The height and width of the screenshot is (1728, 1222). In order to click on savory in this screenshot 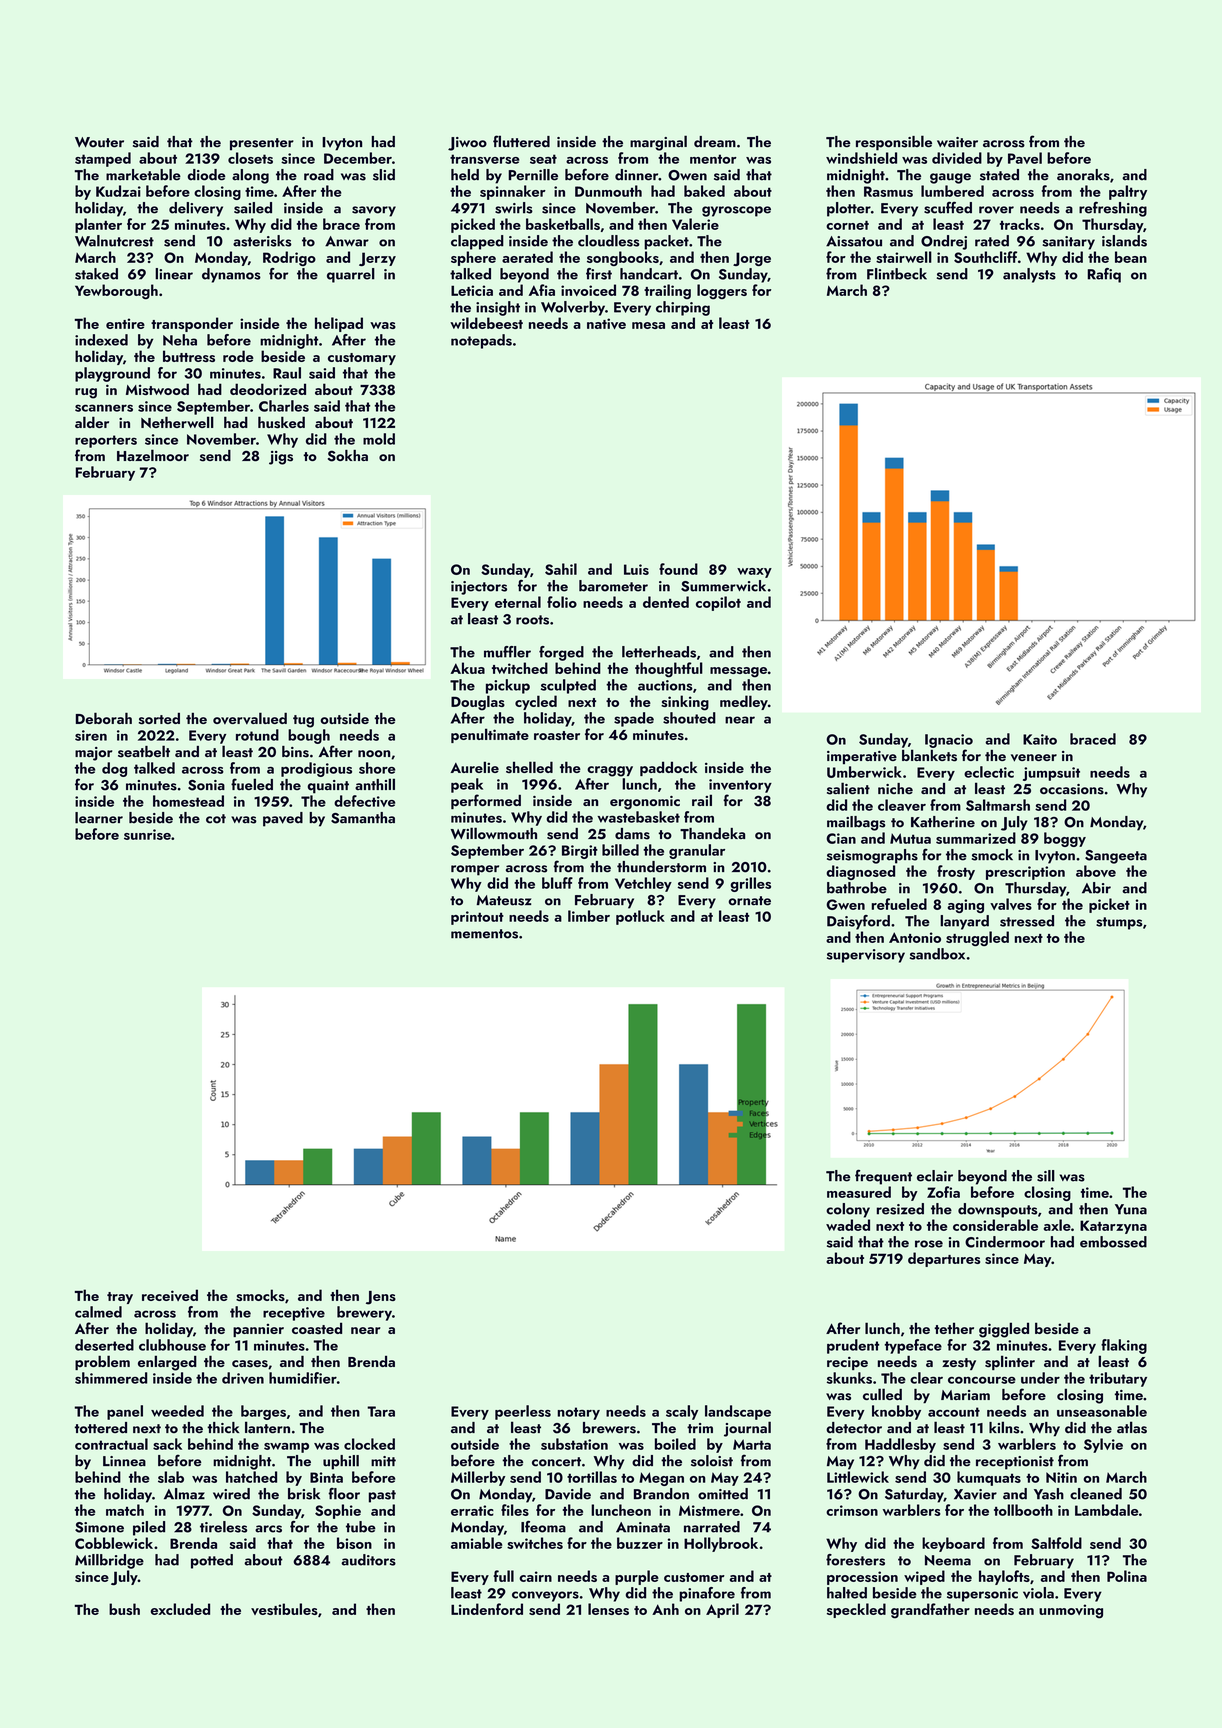, I will do `click(374, 211)`.
